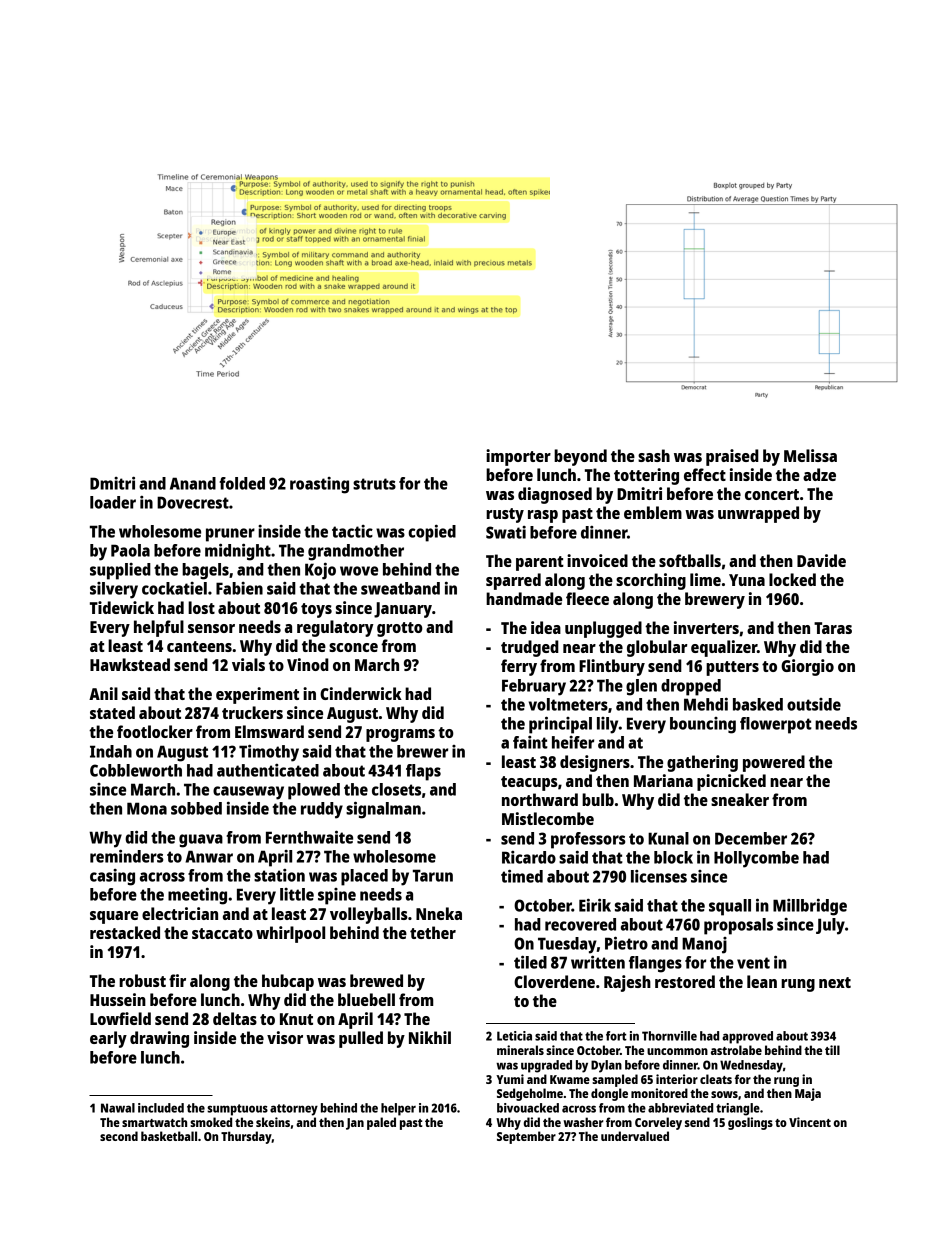  Describe the element at coordinates (807, 667) in the page. I see `Giorgio` at that location.
